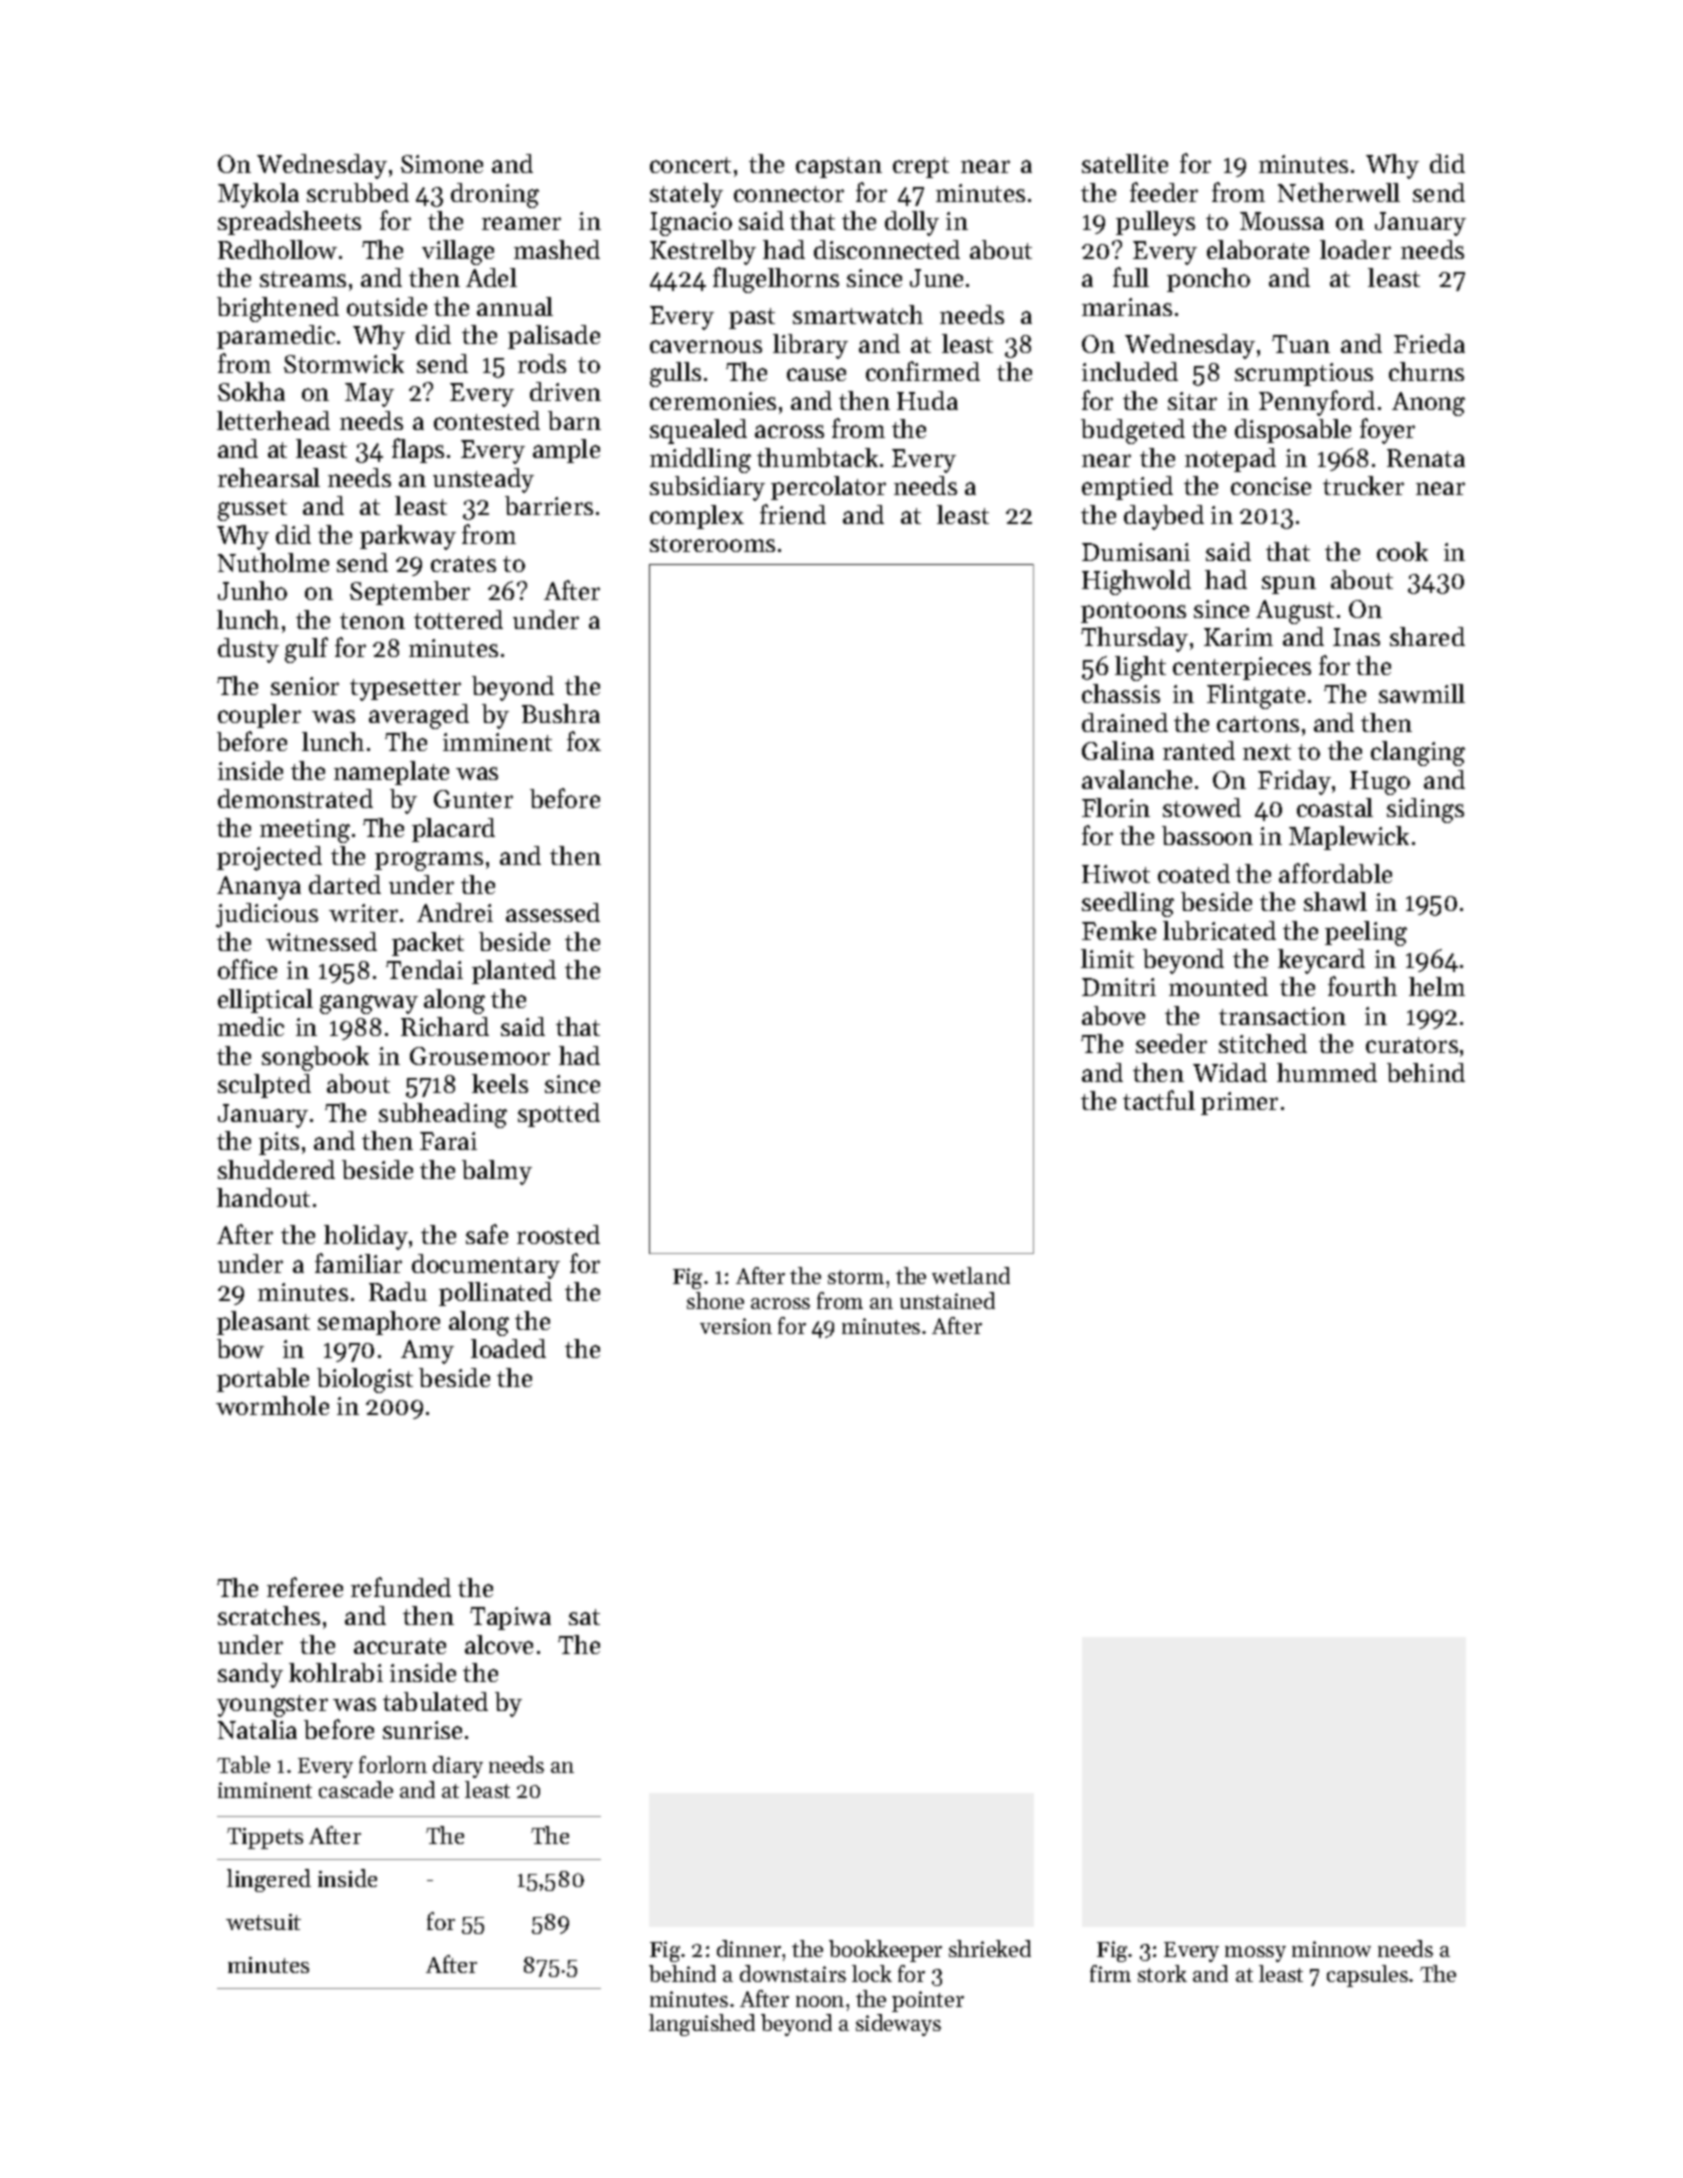  I want to click on storerooms, so click(712, 544).
